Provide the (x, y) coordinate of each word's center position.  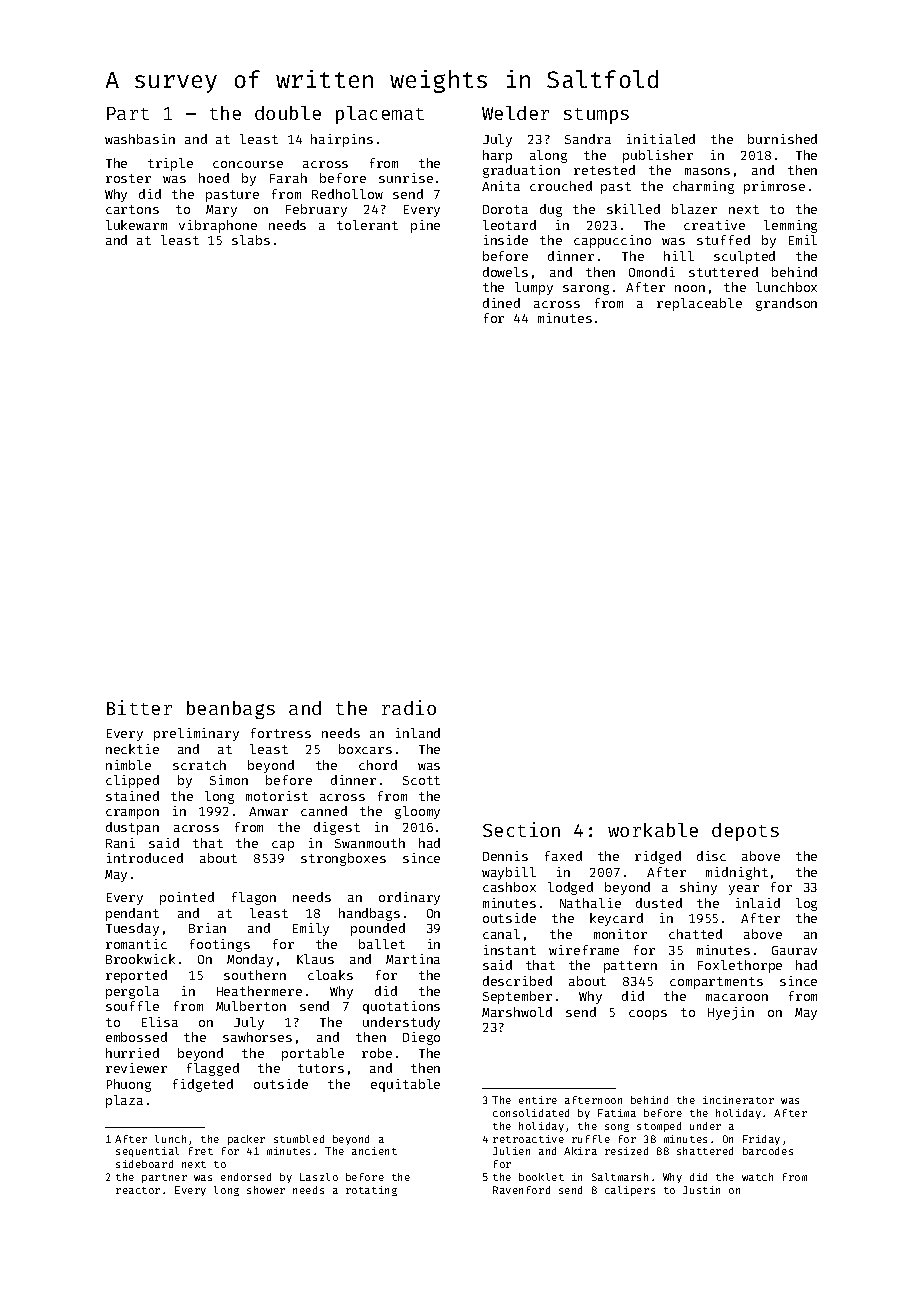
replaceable (699, 304)
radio (409, 707)
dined (501, 303)
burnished (782, 139)
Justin (701, 1190)
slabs (251, 240)
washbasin (140, 139)
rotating (371, 1191)
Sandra (588, 139)
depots (745, 832)
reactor (138, 1190)
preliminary (196, 734)
